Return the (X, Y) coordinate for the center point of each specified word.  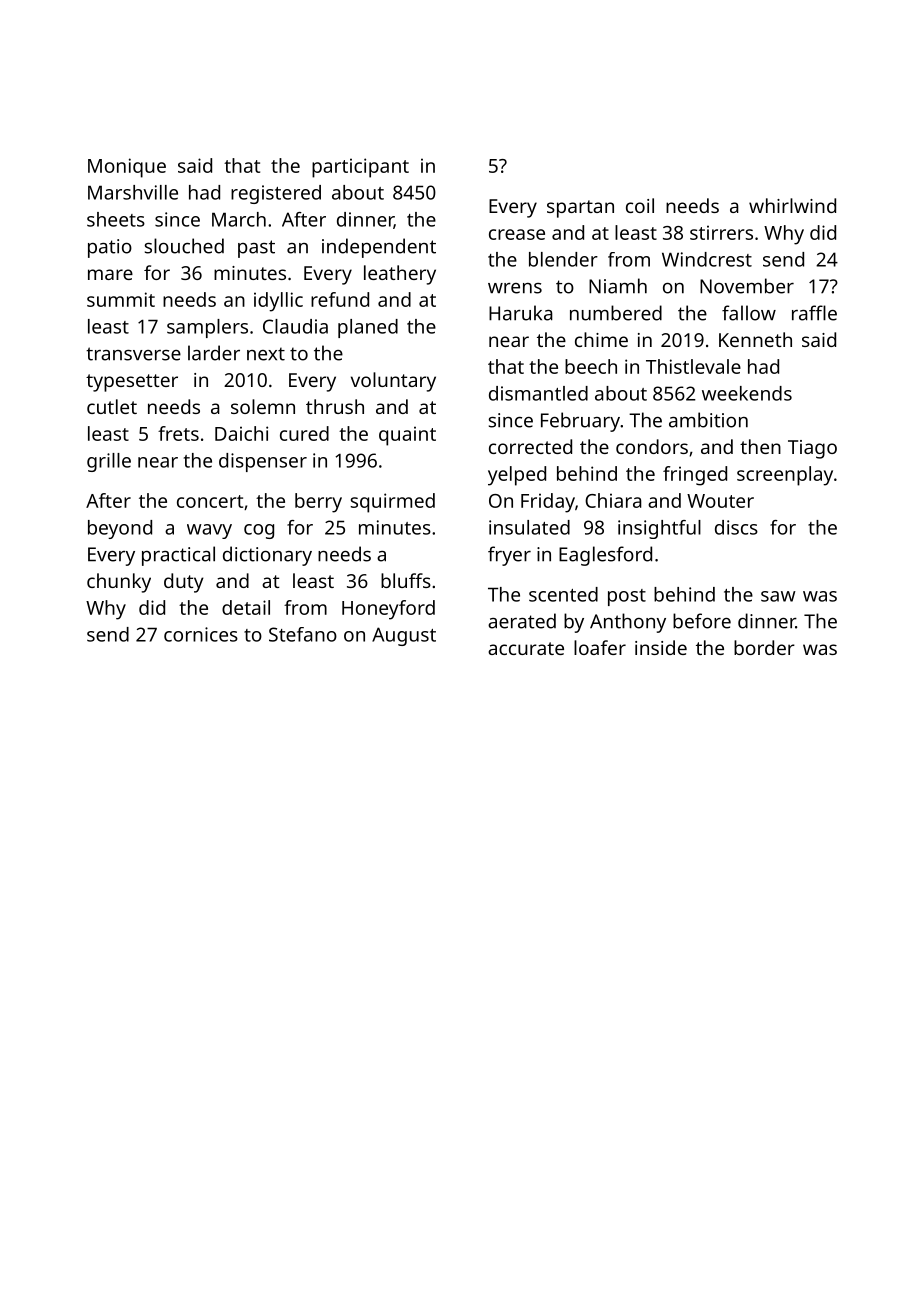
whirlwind (792, 205)
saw (778, 596)
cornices (201, 634)
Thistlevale (693, 366)
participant (360, 168)
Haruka (521, 313)
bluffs (406, 580)
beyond (120, 529)
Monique (127, 168)
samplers (207, 328)
